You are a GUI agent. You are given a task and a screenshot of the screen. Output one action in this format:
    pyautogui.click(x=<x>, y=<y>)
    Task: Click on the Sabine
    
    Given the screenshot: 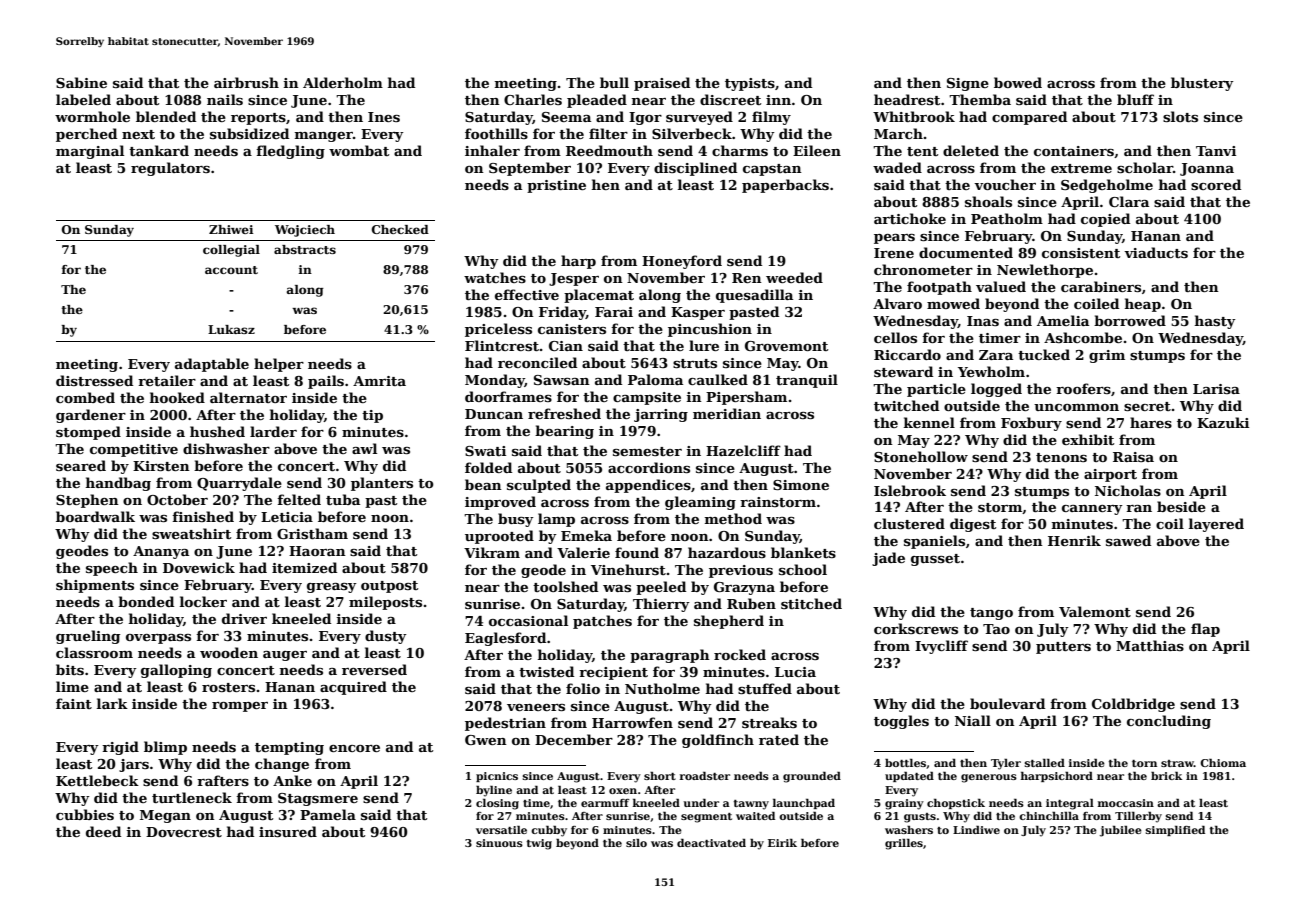 What is the action you would take?
    pyautogui.click(x=81, y=82)
